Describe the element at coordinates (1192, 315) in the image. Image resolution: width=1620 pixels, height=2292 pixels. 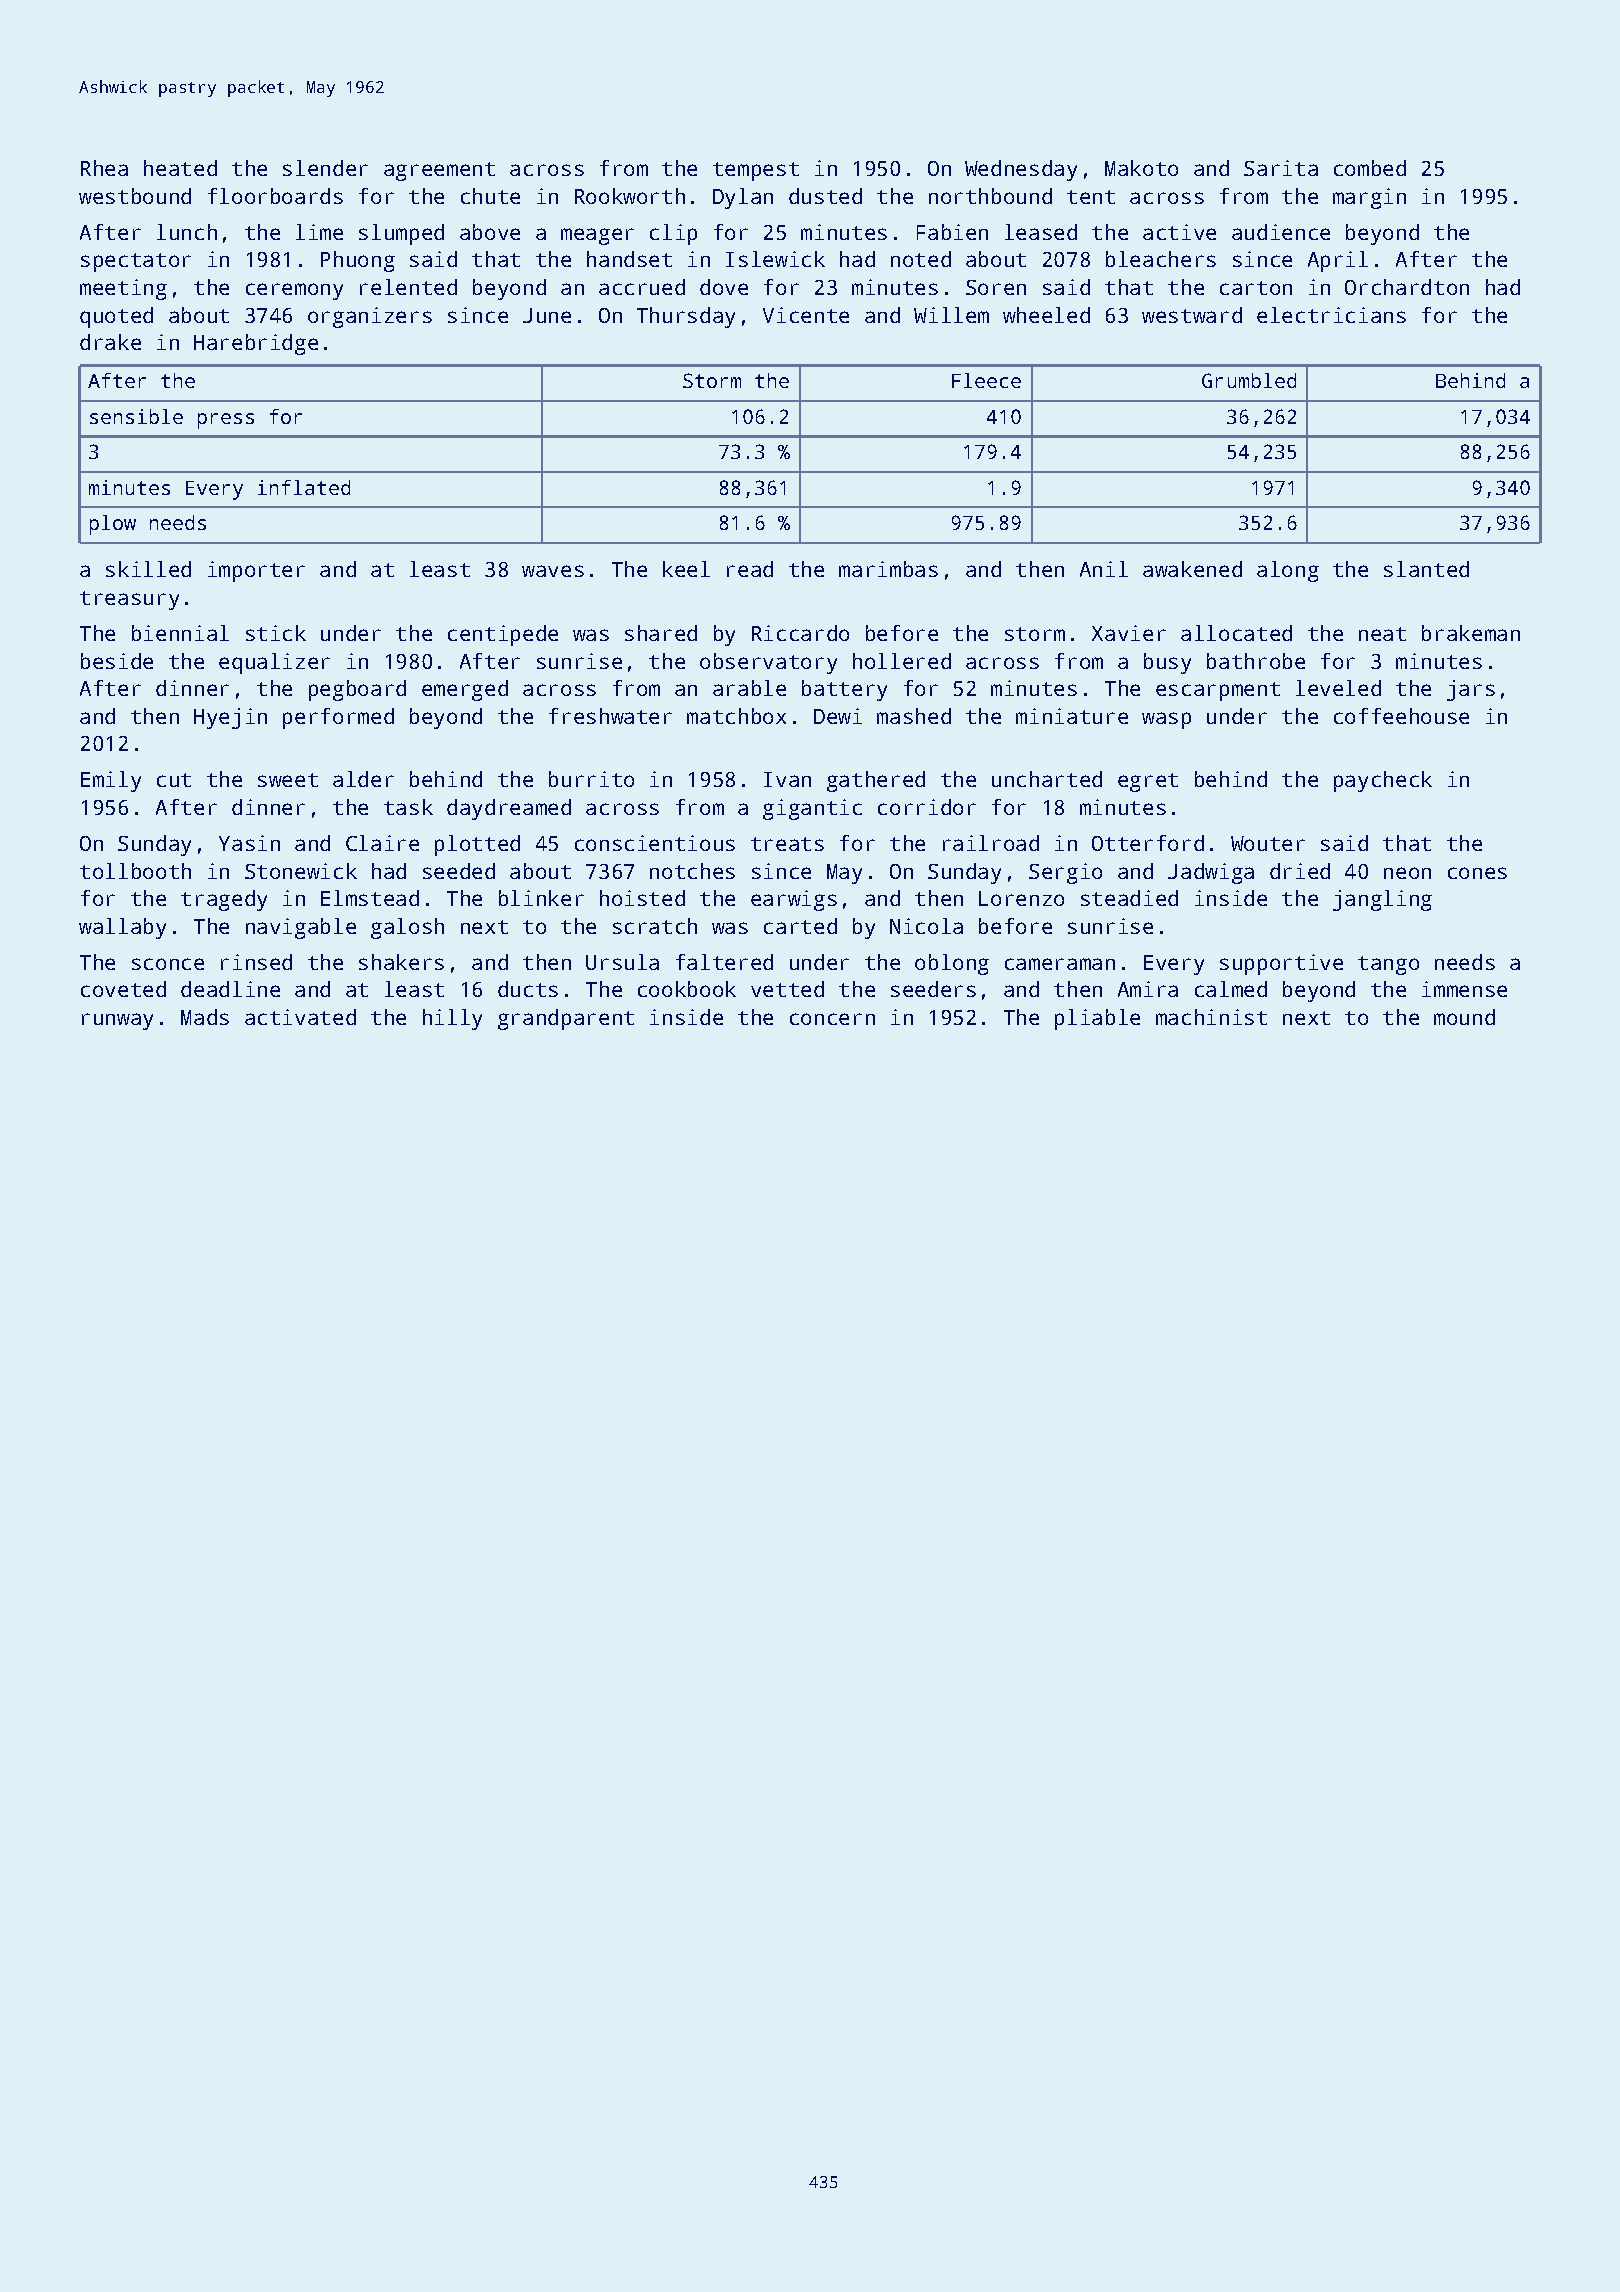
I see `westward` at that location.
